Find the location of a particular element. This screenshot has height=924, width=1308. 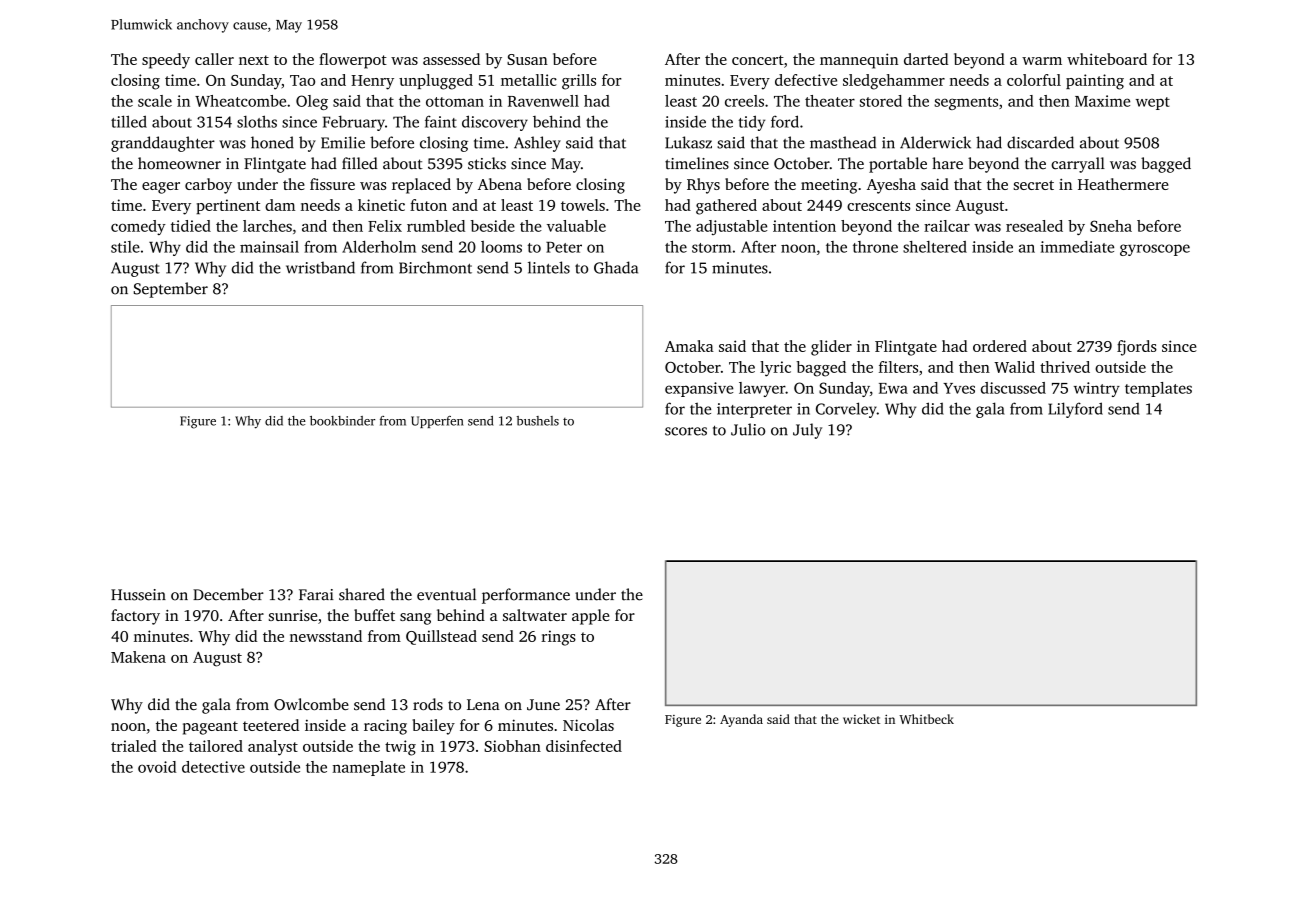

mainsail is located at coordinates (269, 247).
